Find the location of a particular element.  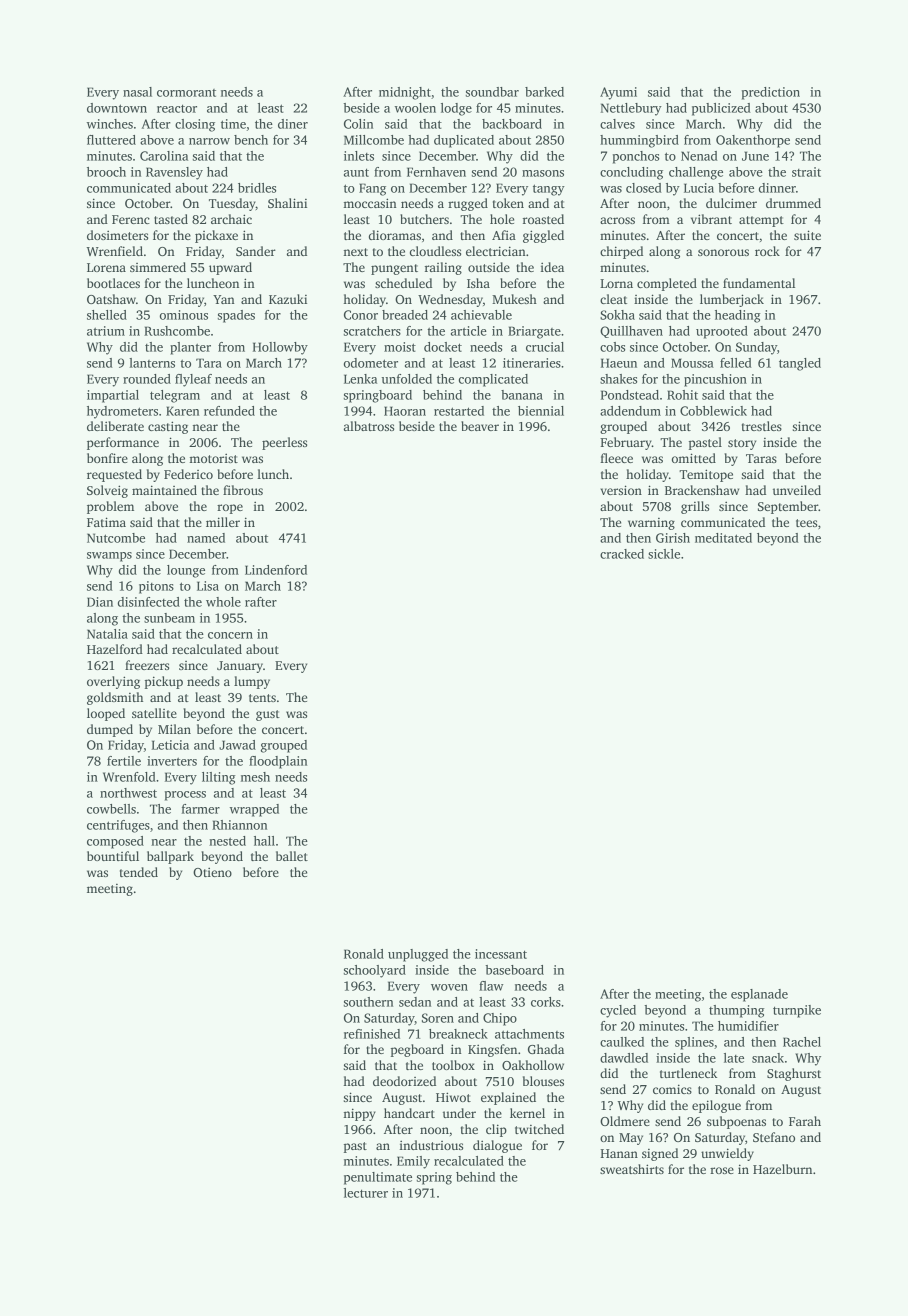

prediction is located at coordinates (771, 93).
